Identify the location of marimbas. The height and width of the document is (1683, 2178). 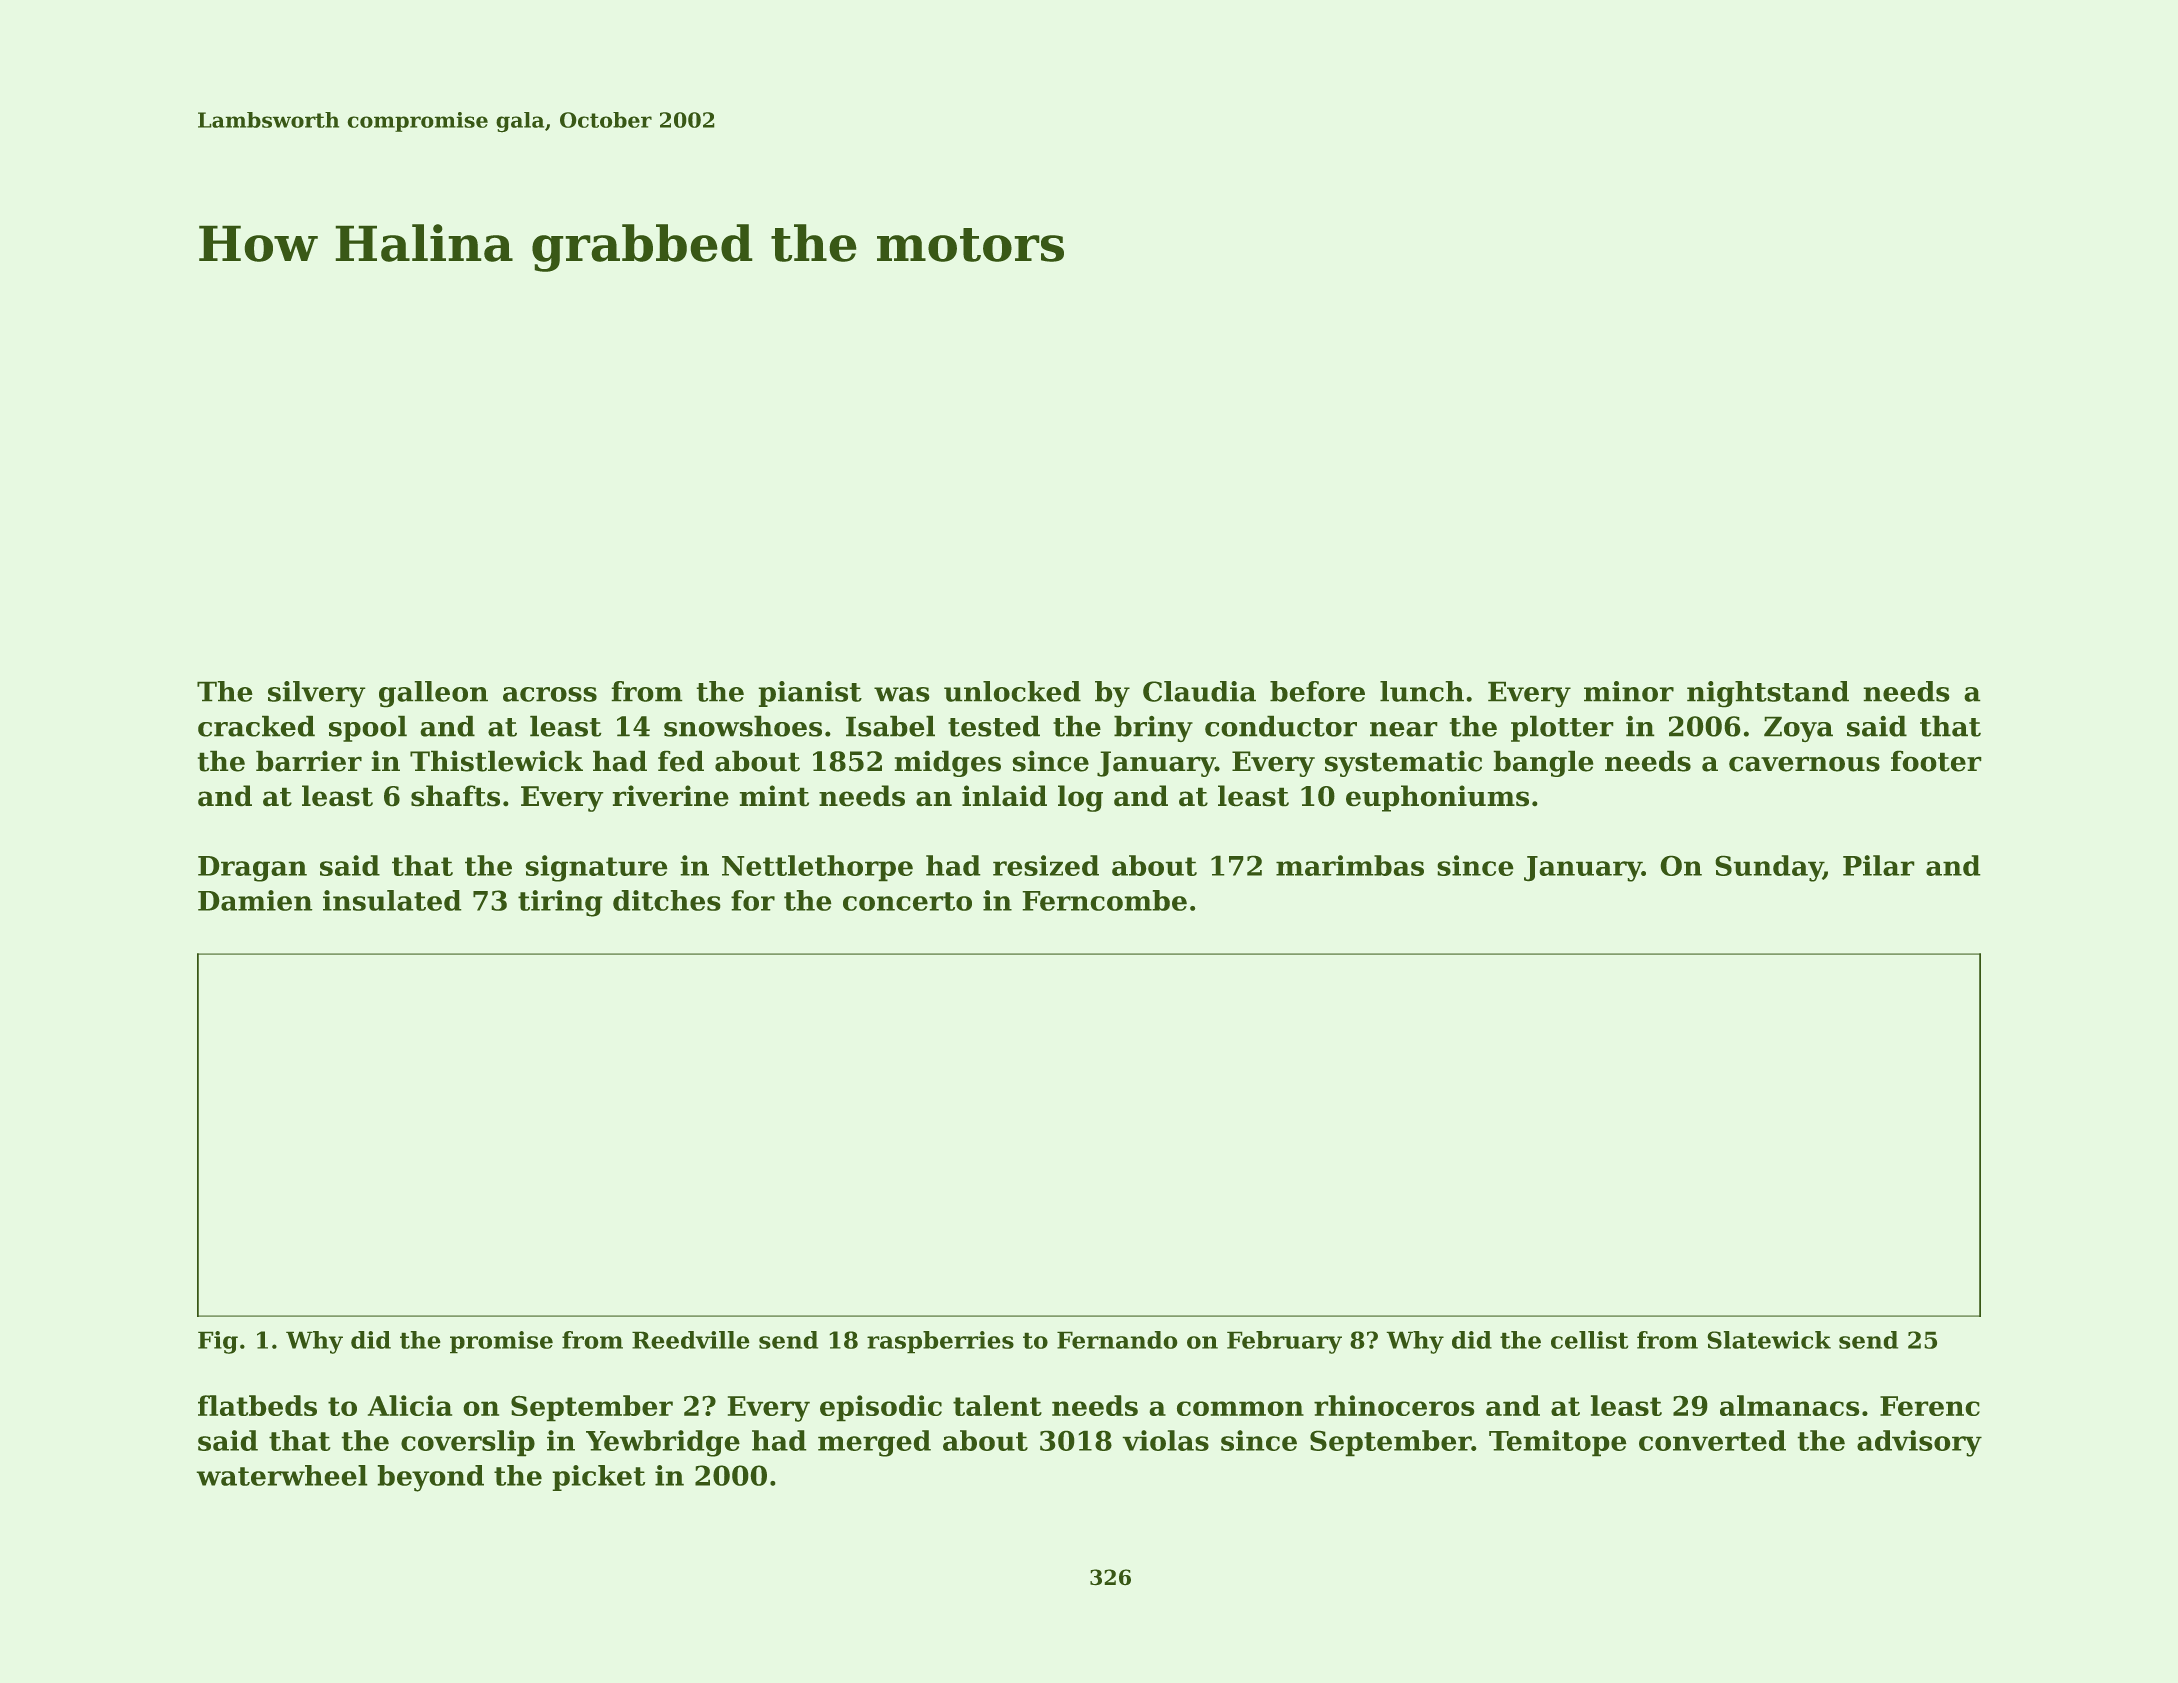
(1350, 865).
